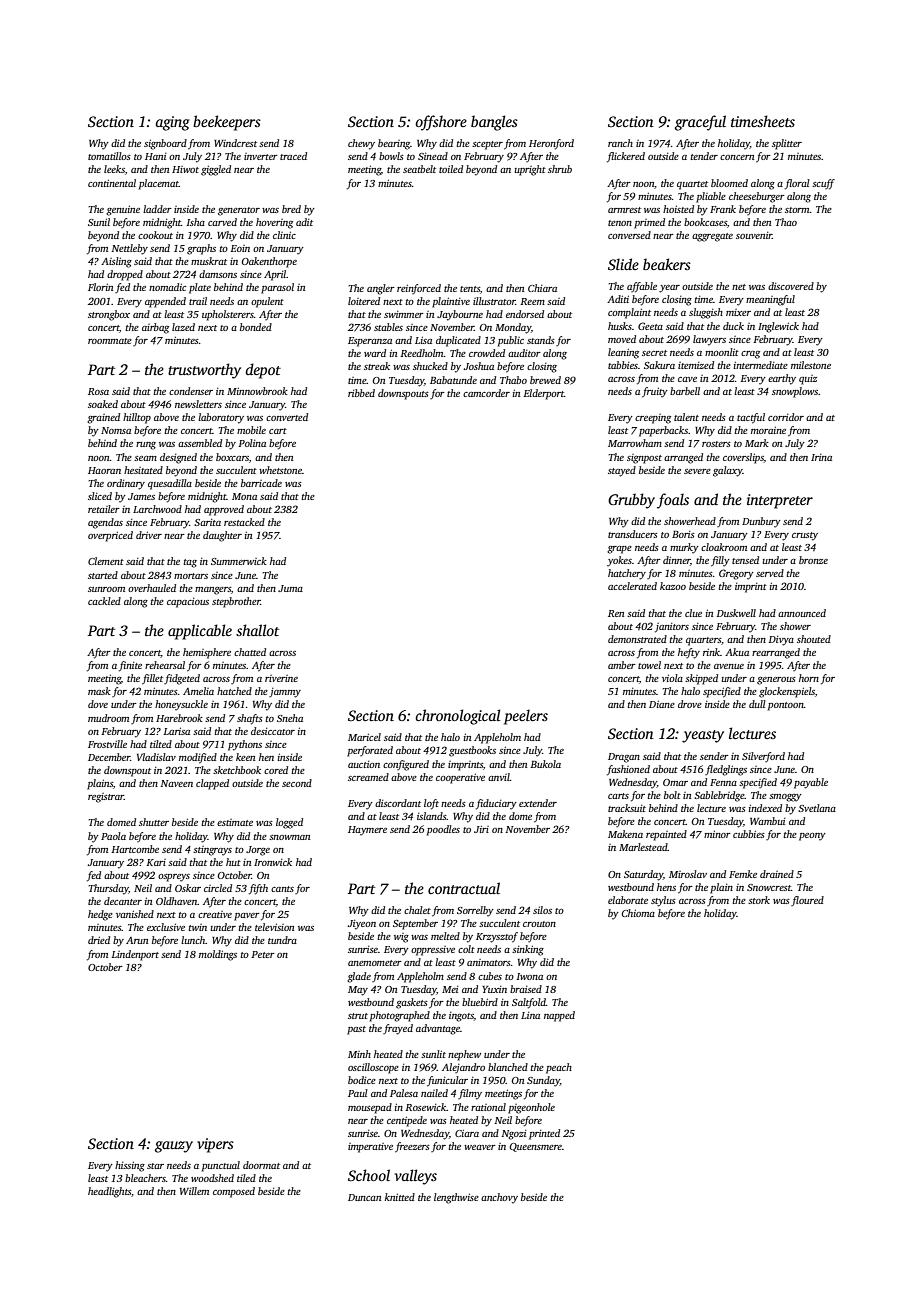 The height and width of the screenshot is (1308, 924). Describe the element at coordinates (433, 1054) in the screenshot. I see `sunlit` at that location.
